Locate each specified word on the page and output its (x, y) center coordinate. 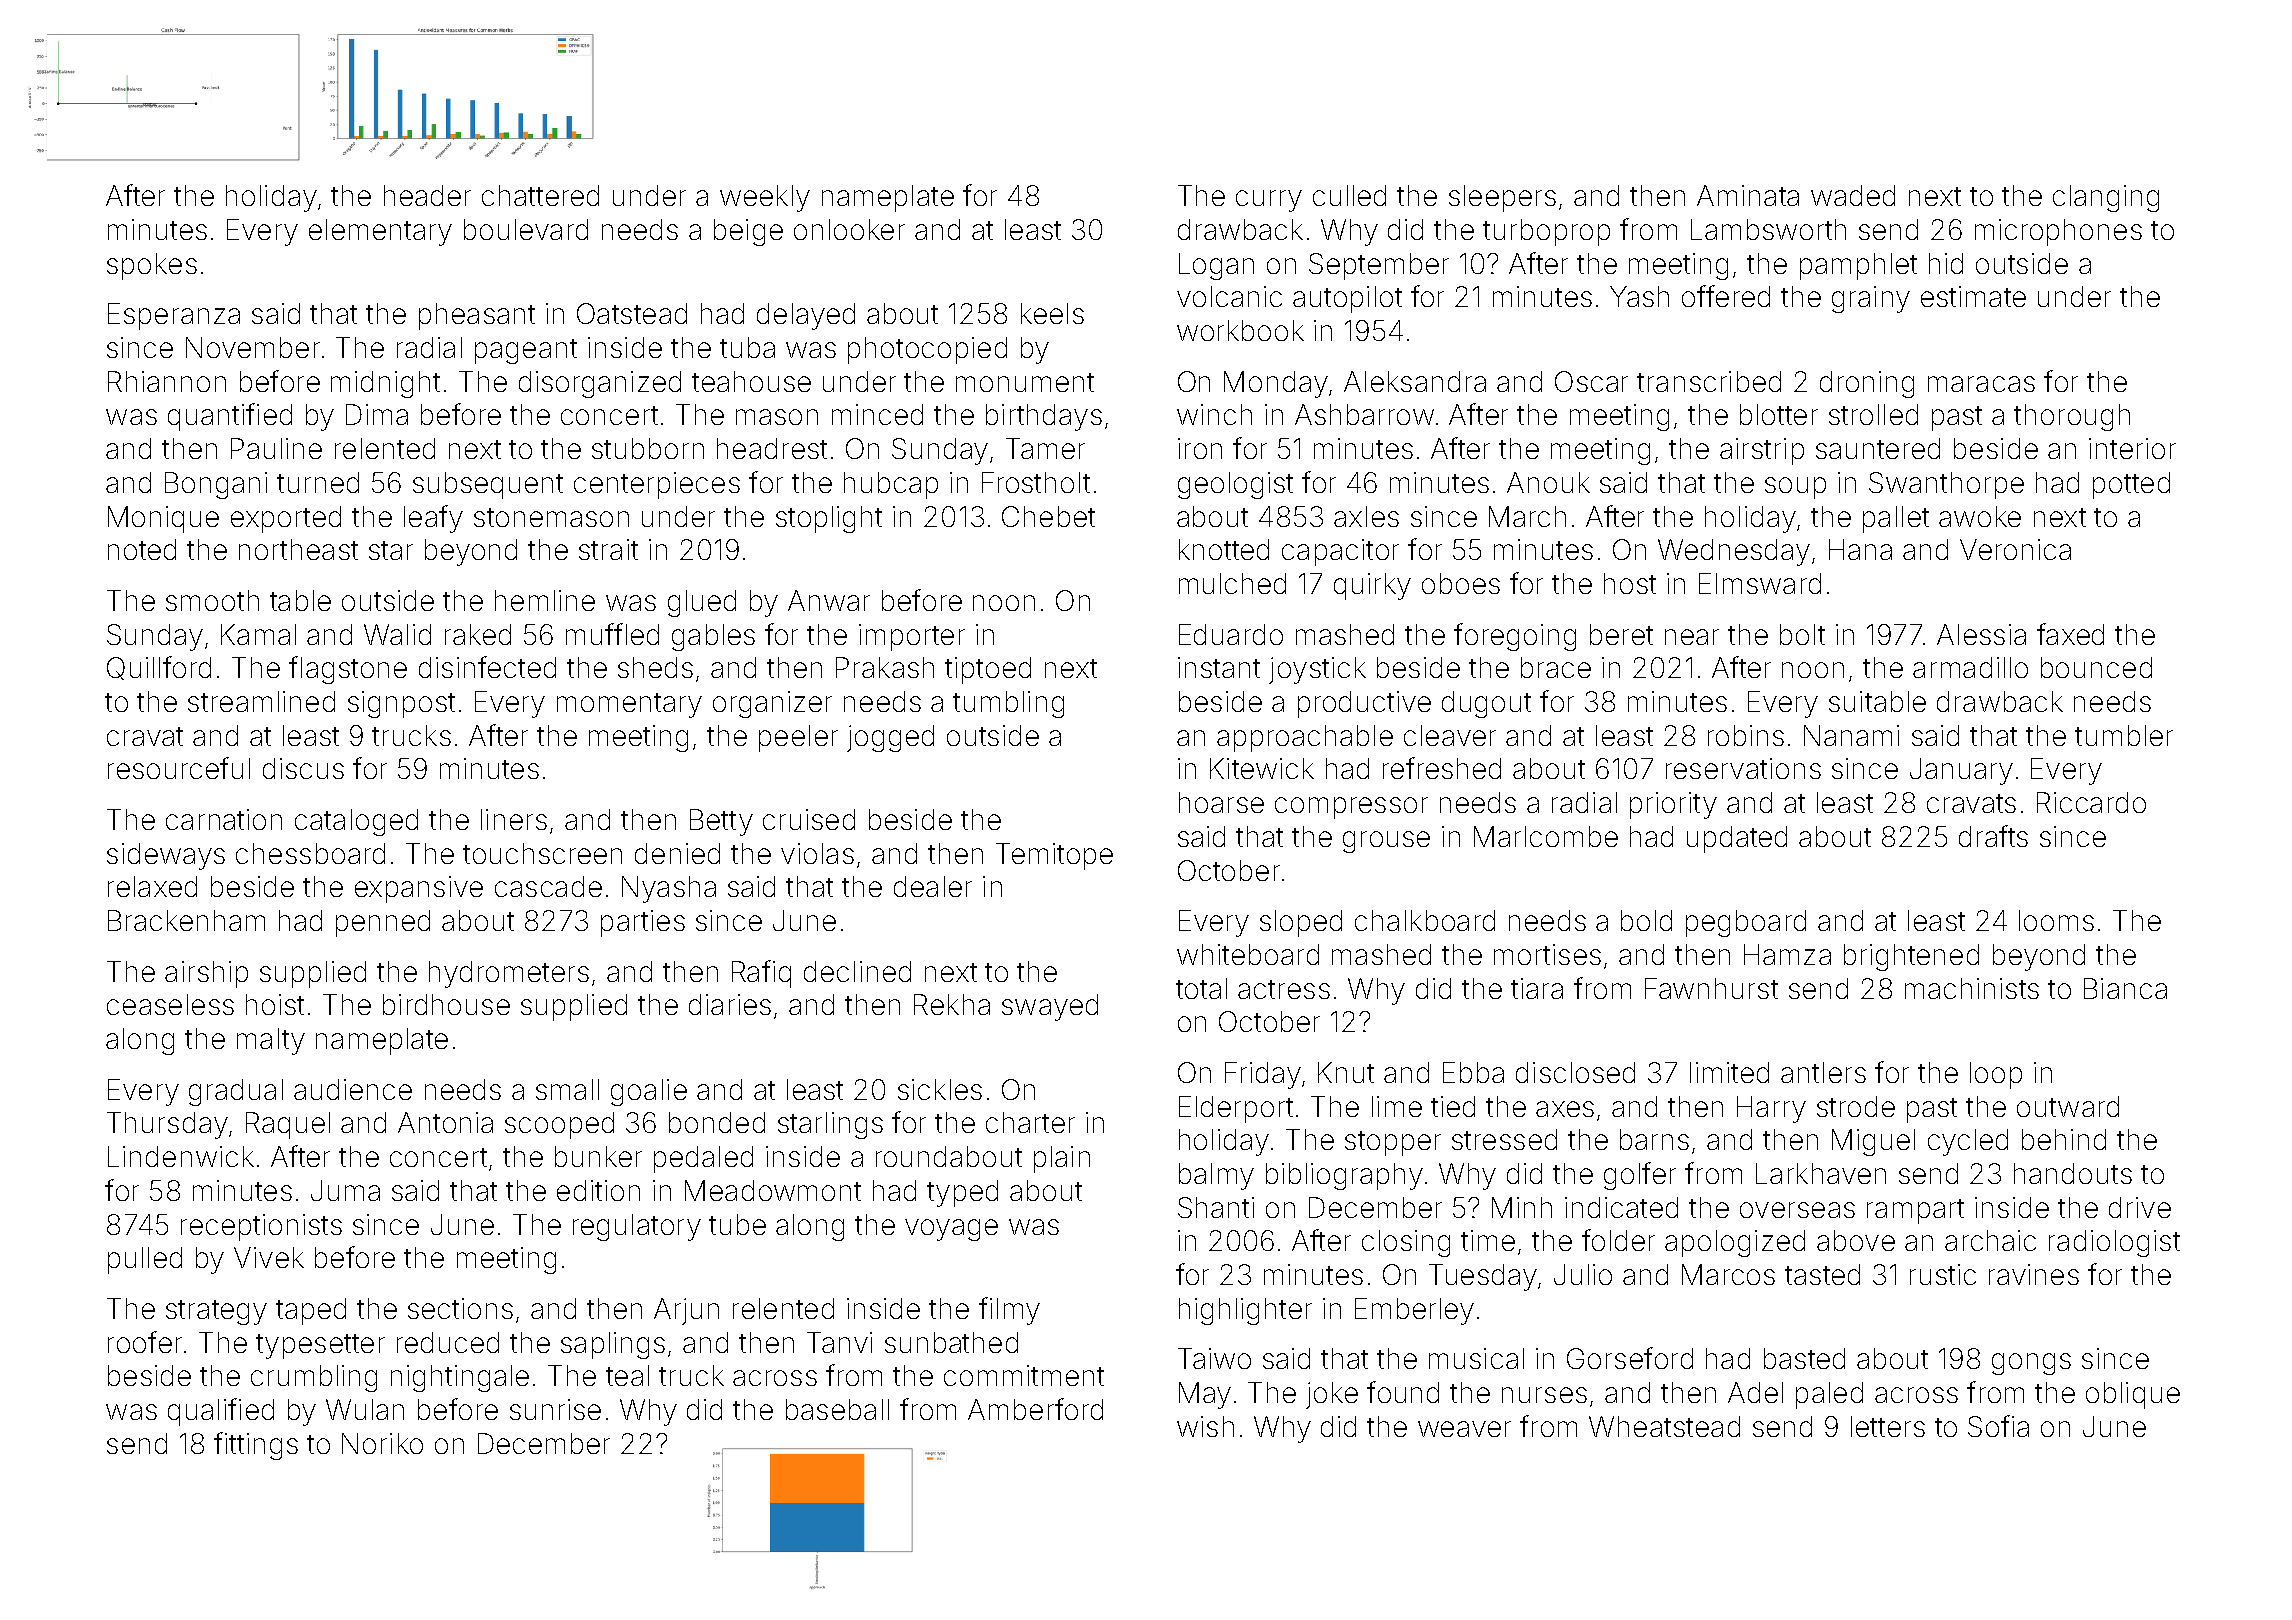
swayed (1050, 1007)
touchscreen (542, 853)
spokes (152, 266)
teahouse (751, 381)
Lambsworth (1768, 229)
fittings (256, 1446)
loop (1996, 1075)
